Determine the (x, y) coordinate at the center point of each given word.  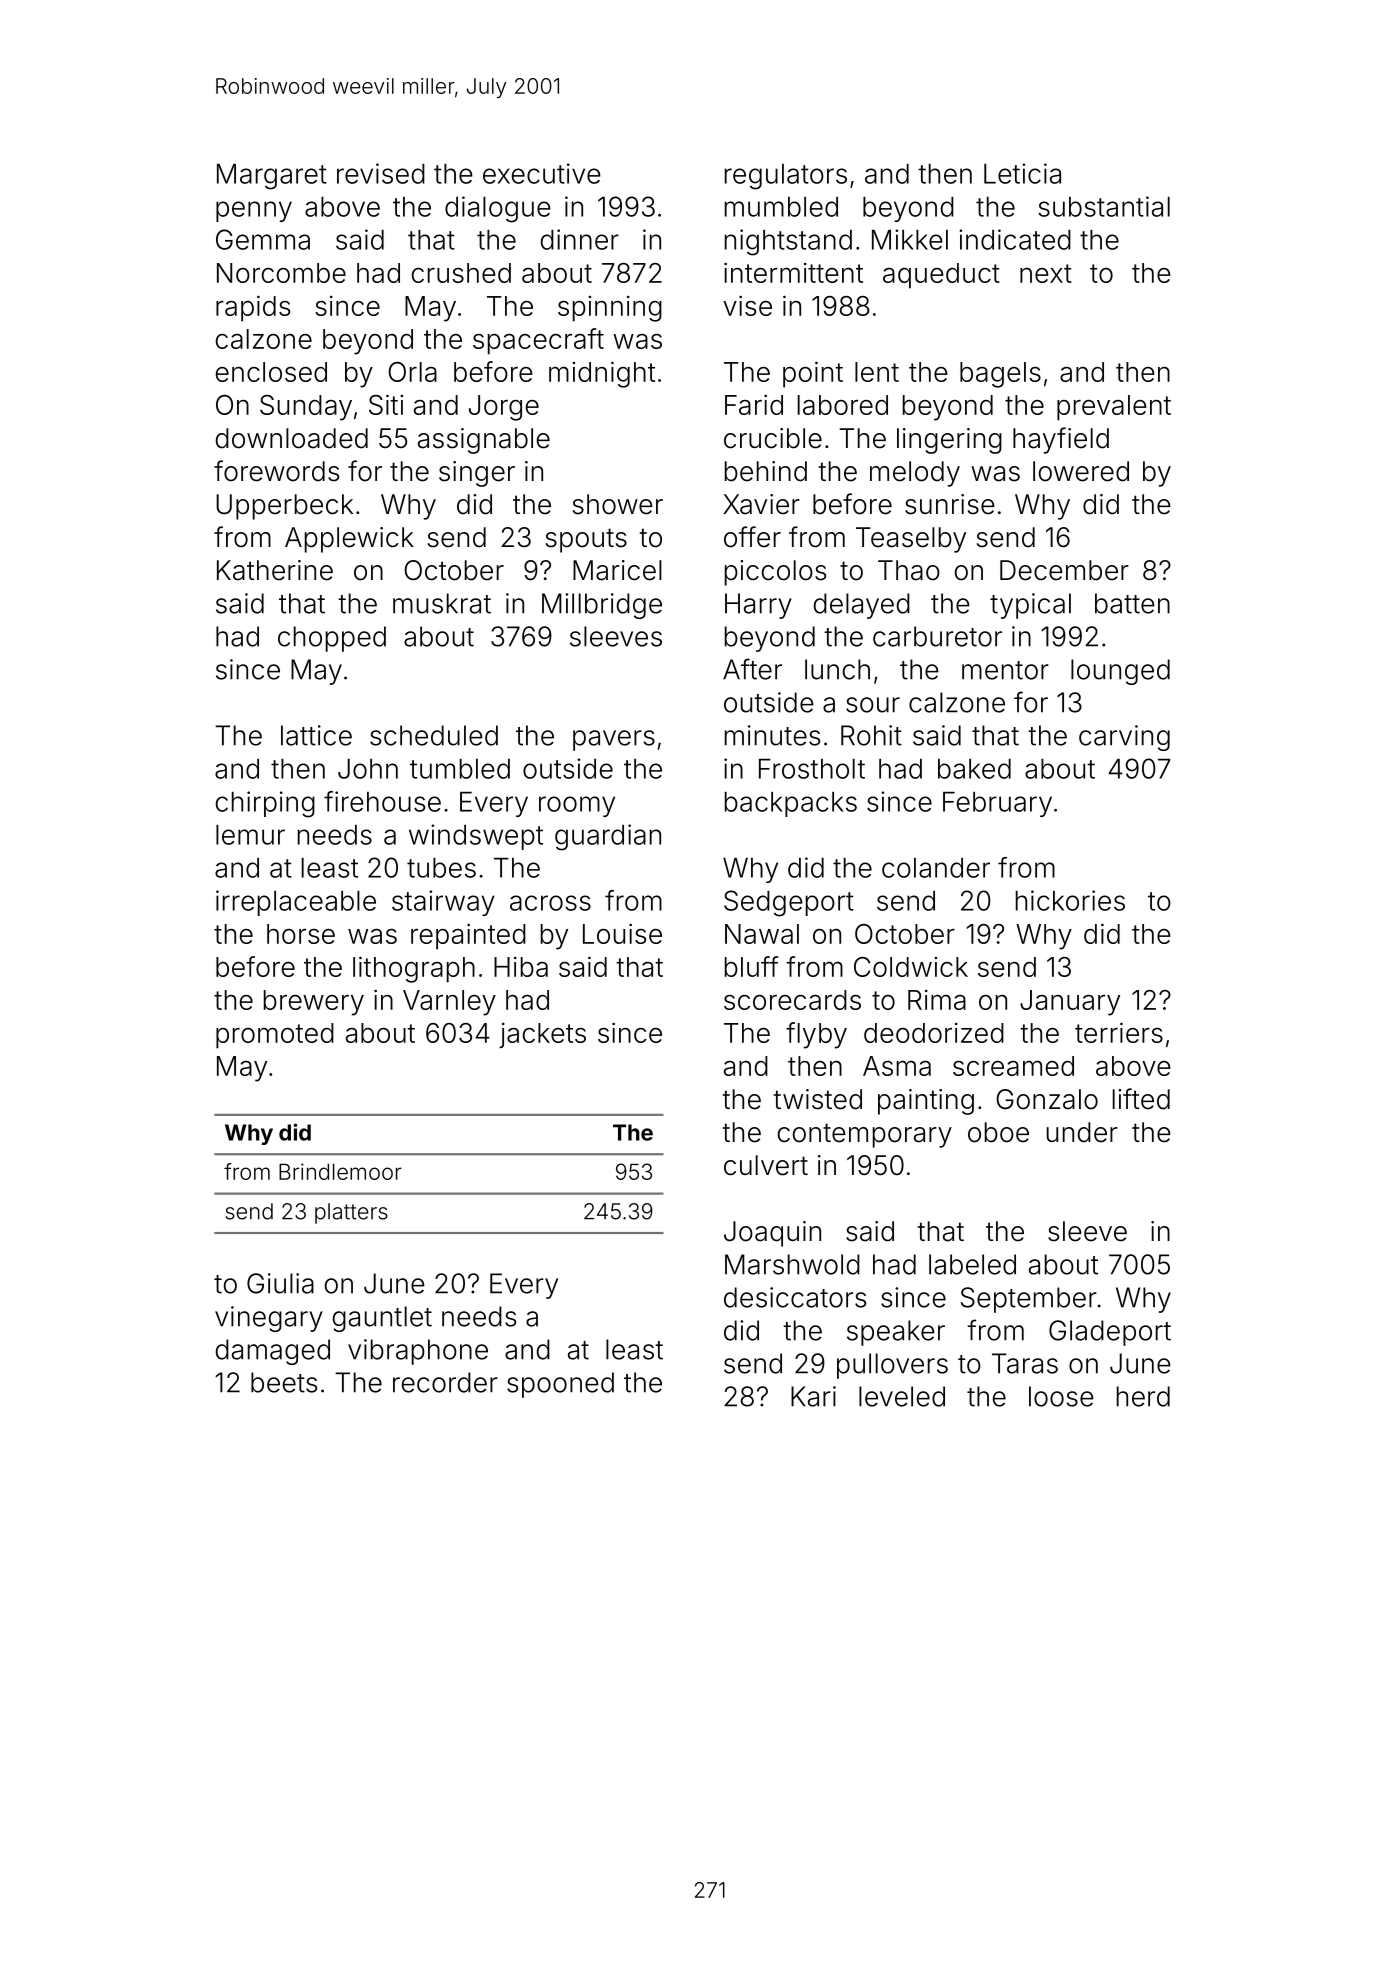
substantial (1104, 206)
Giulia (280, 1283)
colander (936, 868)
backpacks (791, 804)
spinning (610, 309)
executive (542, 173)
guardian (608, 837)
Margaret (272, 177)
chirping (265, 804)
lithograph (414, 969)
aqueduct (941, 276)
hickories (1070, 900)
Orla (412, 372)
